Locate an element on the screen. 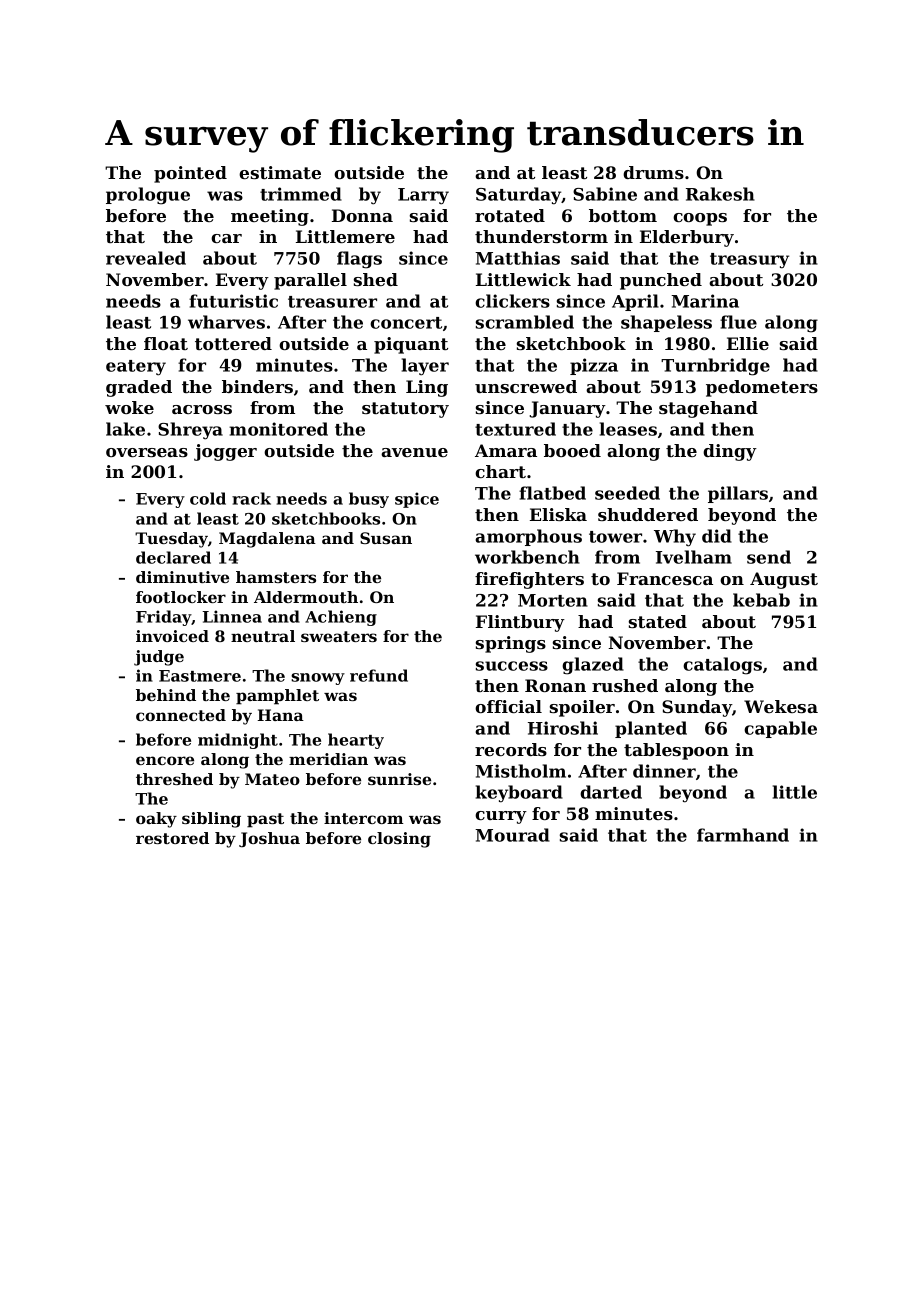 The width and height of the screenshot is (924, 1308). success is located at coordinates (512, 666).
